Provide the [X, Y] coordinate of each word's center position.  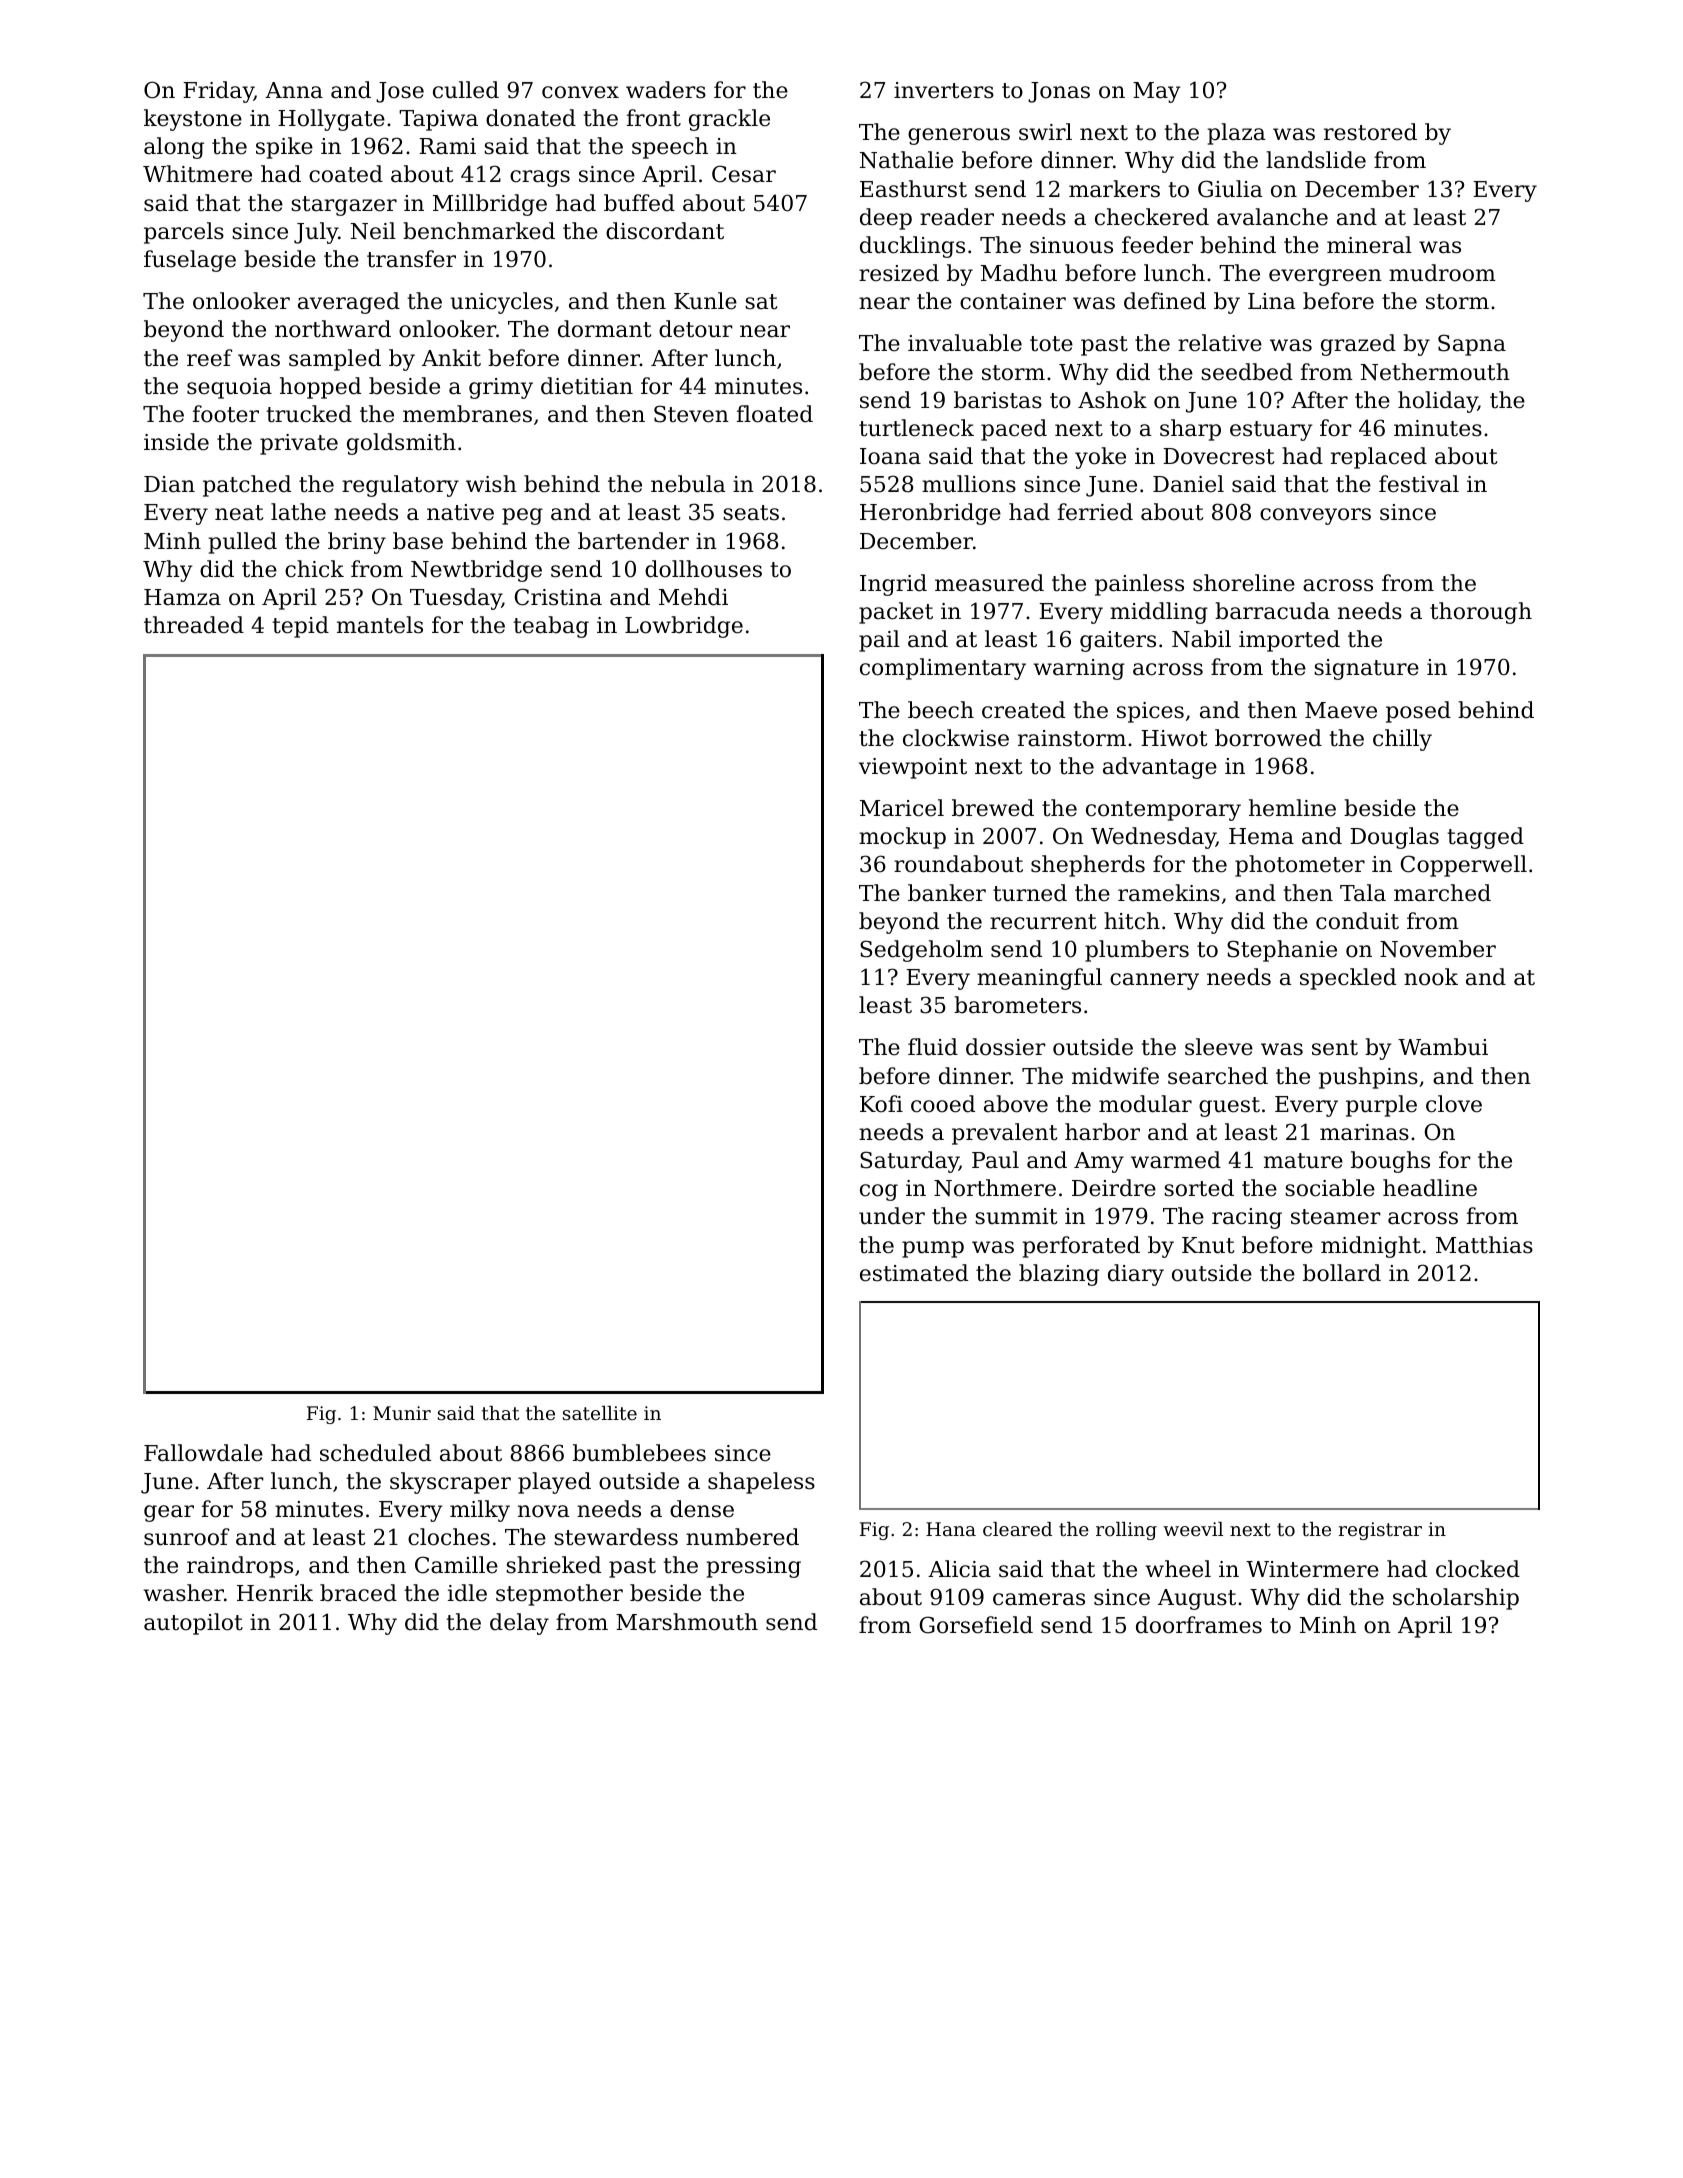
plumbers [1137, 951]
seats [751, 513]
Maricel [902, 808]
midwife [1115, 1076]
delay [519, 1624]
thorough [1481, 613]
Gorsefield [976, 1625]
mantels [380, 625]
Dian [169, 484]
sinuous [1071, 245]
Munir [402, 1413]
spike [284, 148]
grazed [1358, 345]
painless [1139, 585]
